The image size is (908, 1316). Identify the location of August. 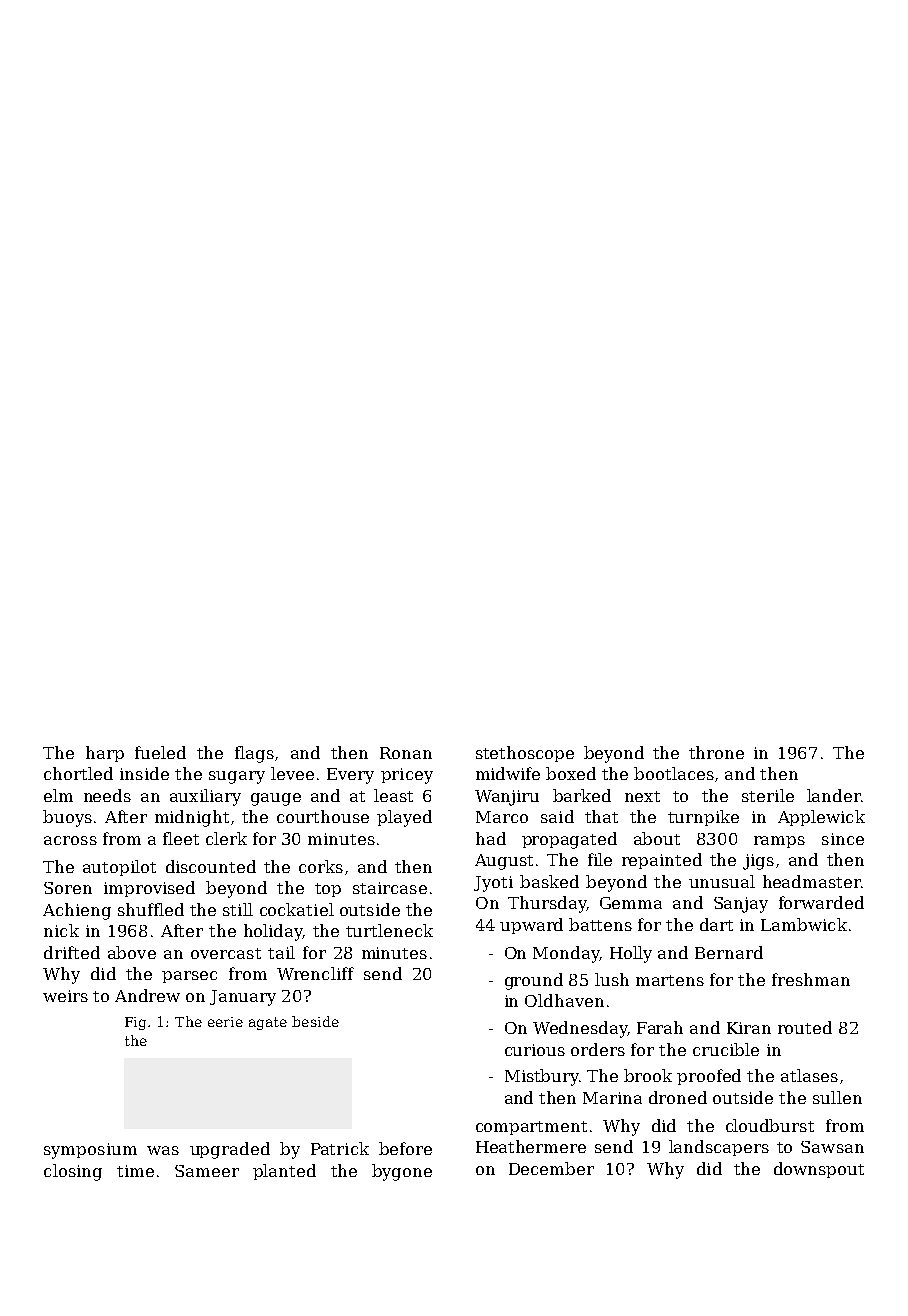
(504, 862).
